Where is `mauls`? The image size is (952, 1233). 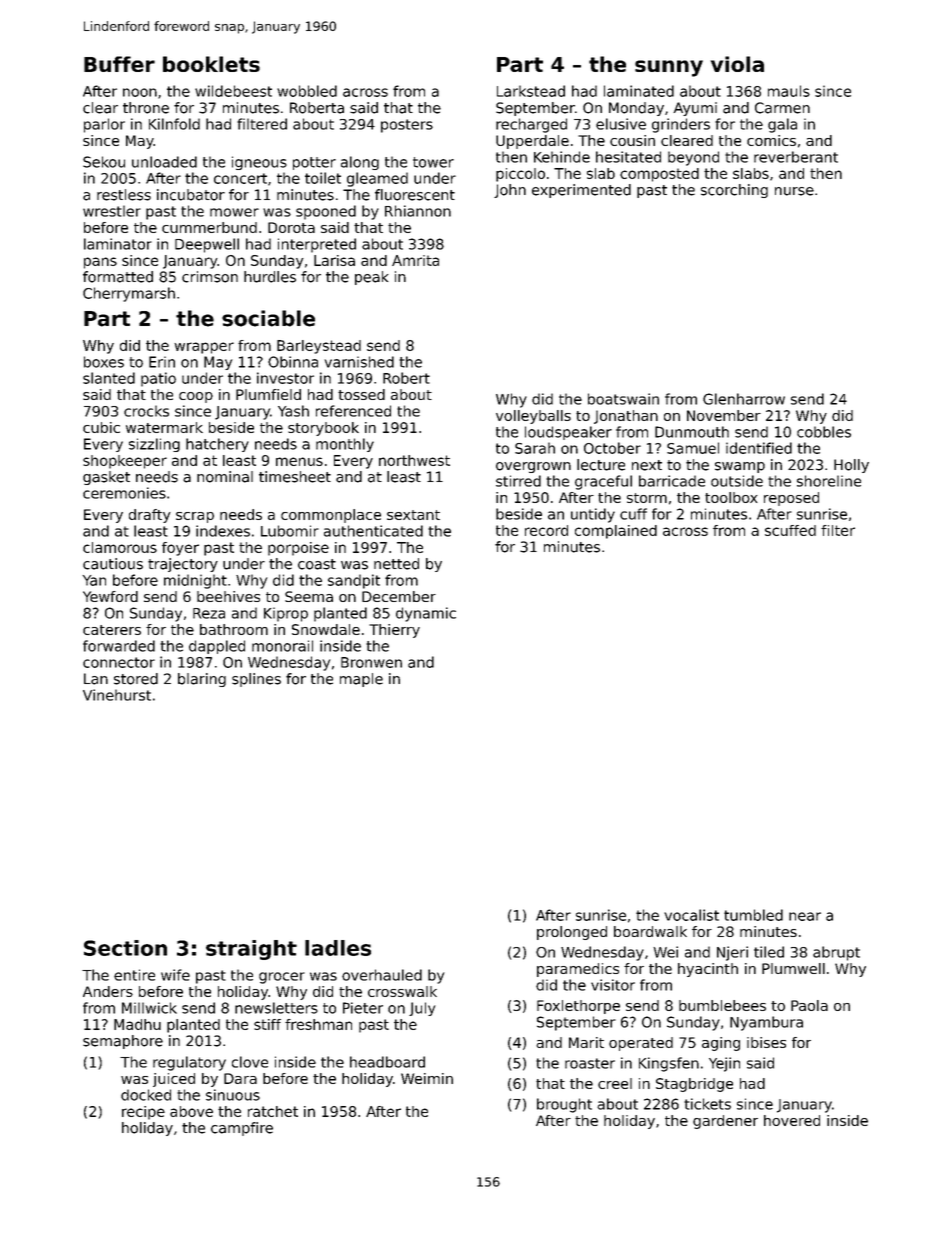
mauls is located at coordinates (789, 91).
